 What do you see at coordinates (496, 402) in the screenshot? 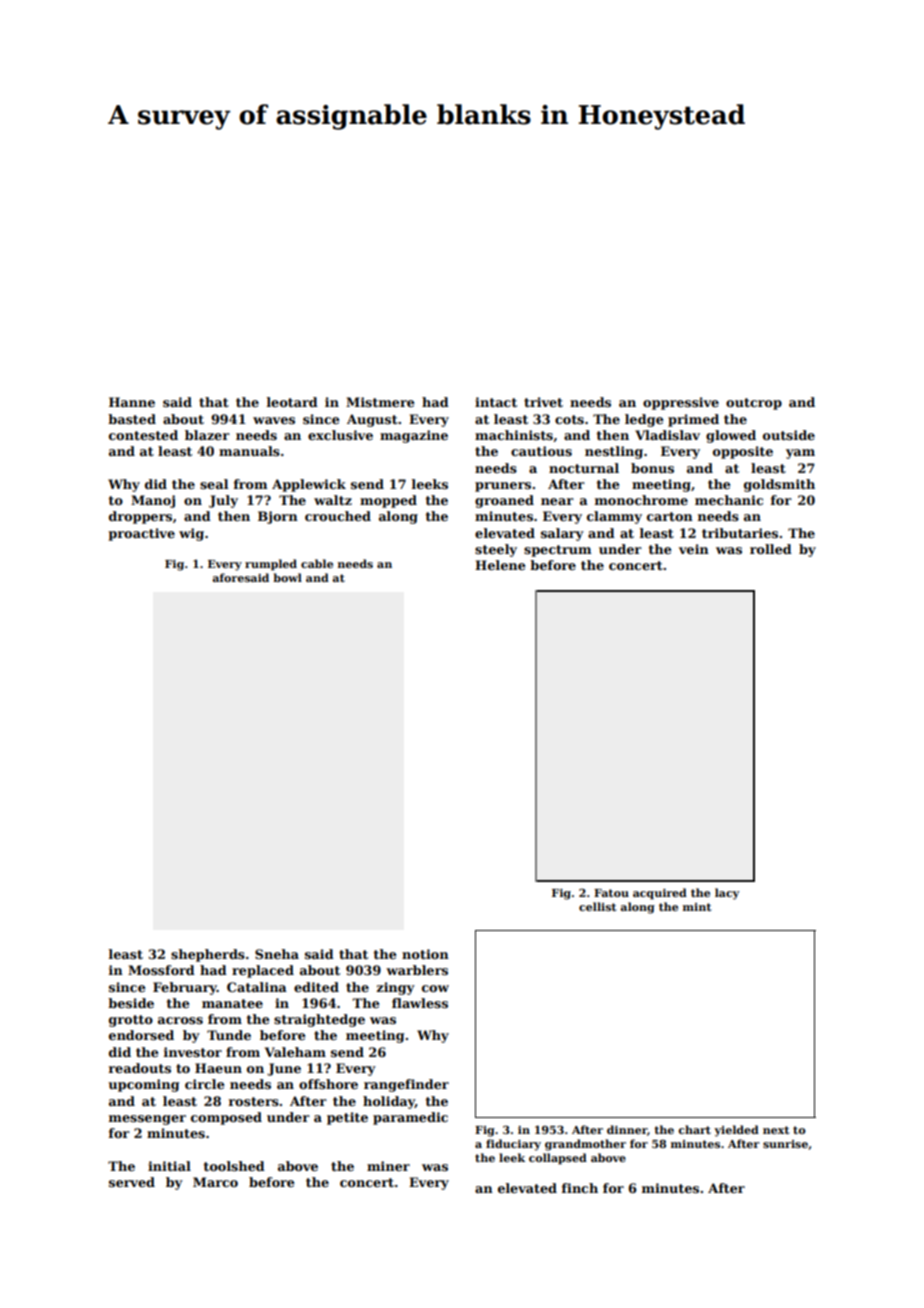
I see `intact` at bounding box center [496, 402].
